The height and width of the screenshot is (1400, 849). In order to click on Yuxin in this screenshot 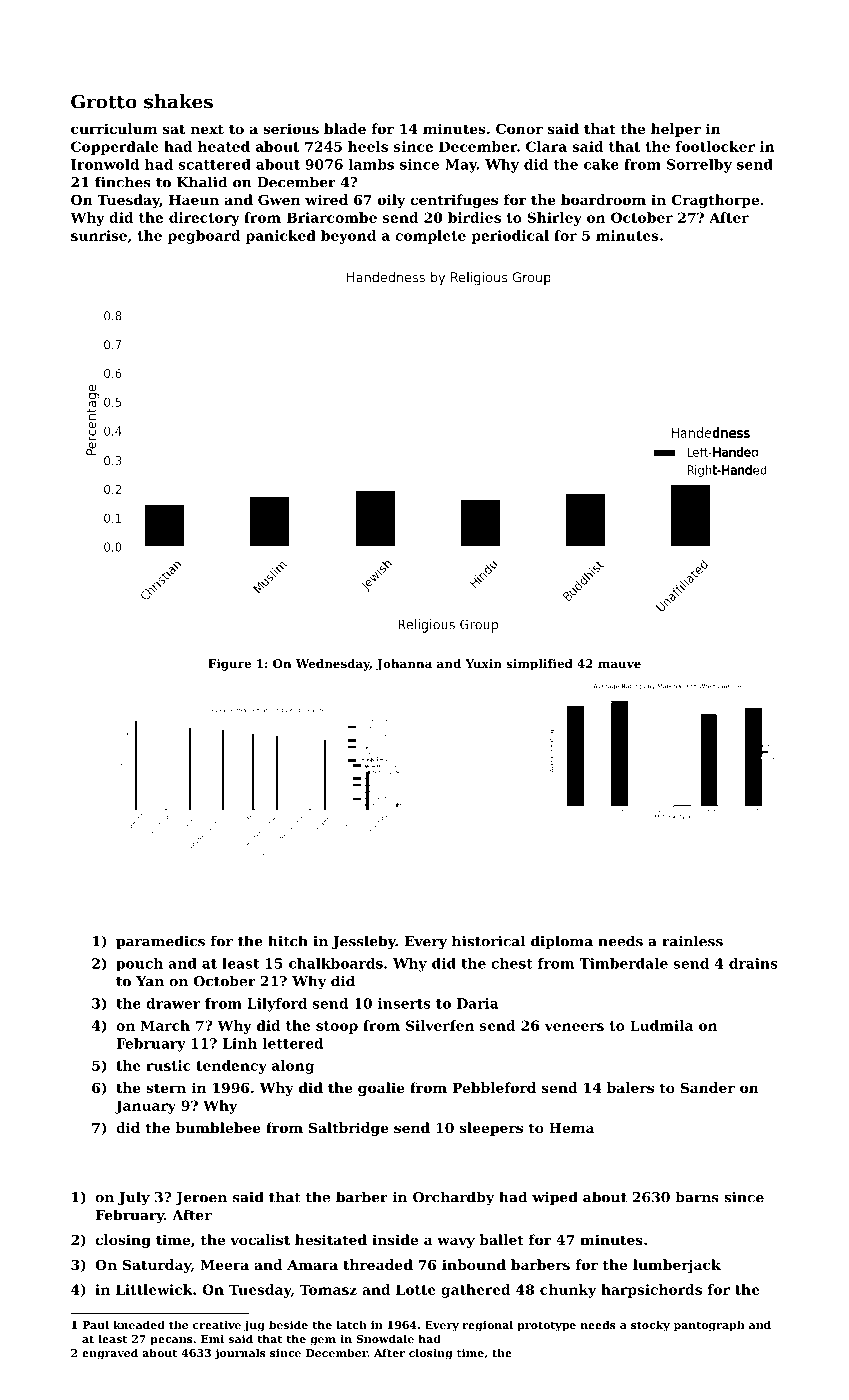, I will do `click(483, 663)`.
